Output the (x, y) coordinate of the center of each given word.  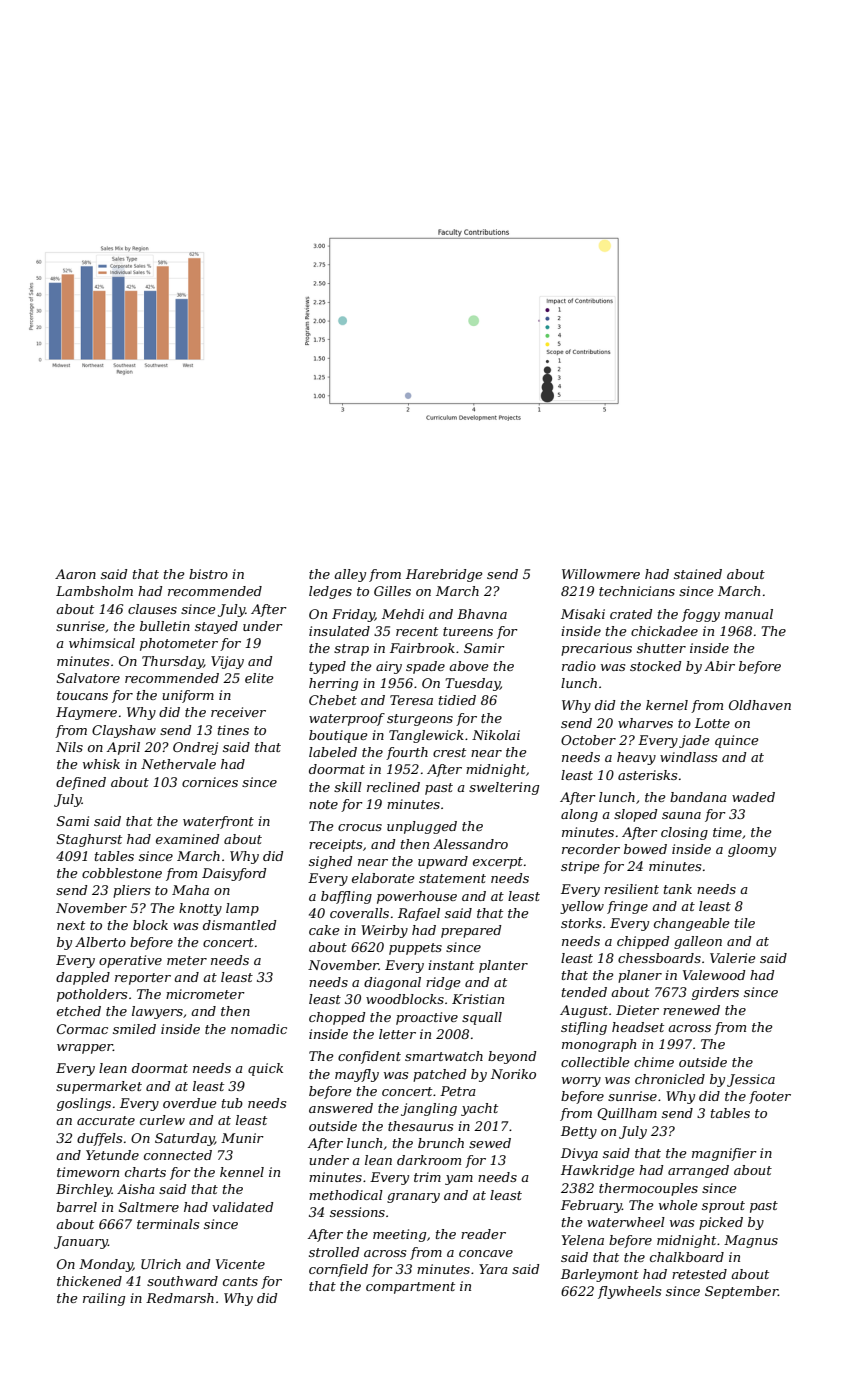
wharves (645, 723)
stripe (580, 867)
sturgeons (420, 720)
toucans (82, 695)
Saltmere (149, 1207)
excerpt (498, 863)
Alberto (100, 942)
